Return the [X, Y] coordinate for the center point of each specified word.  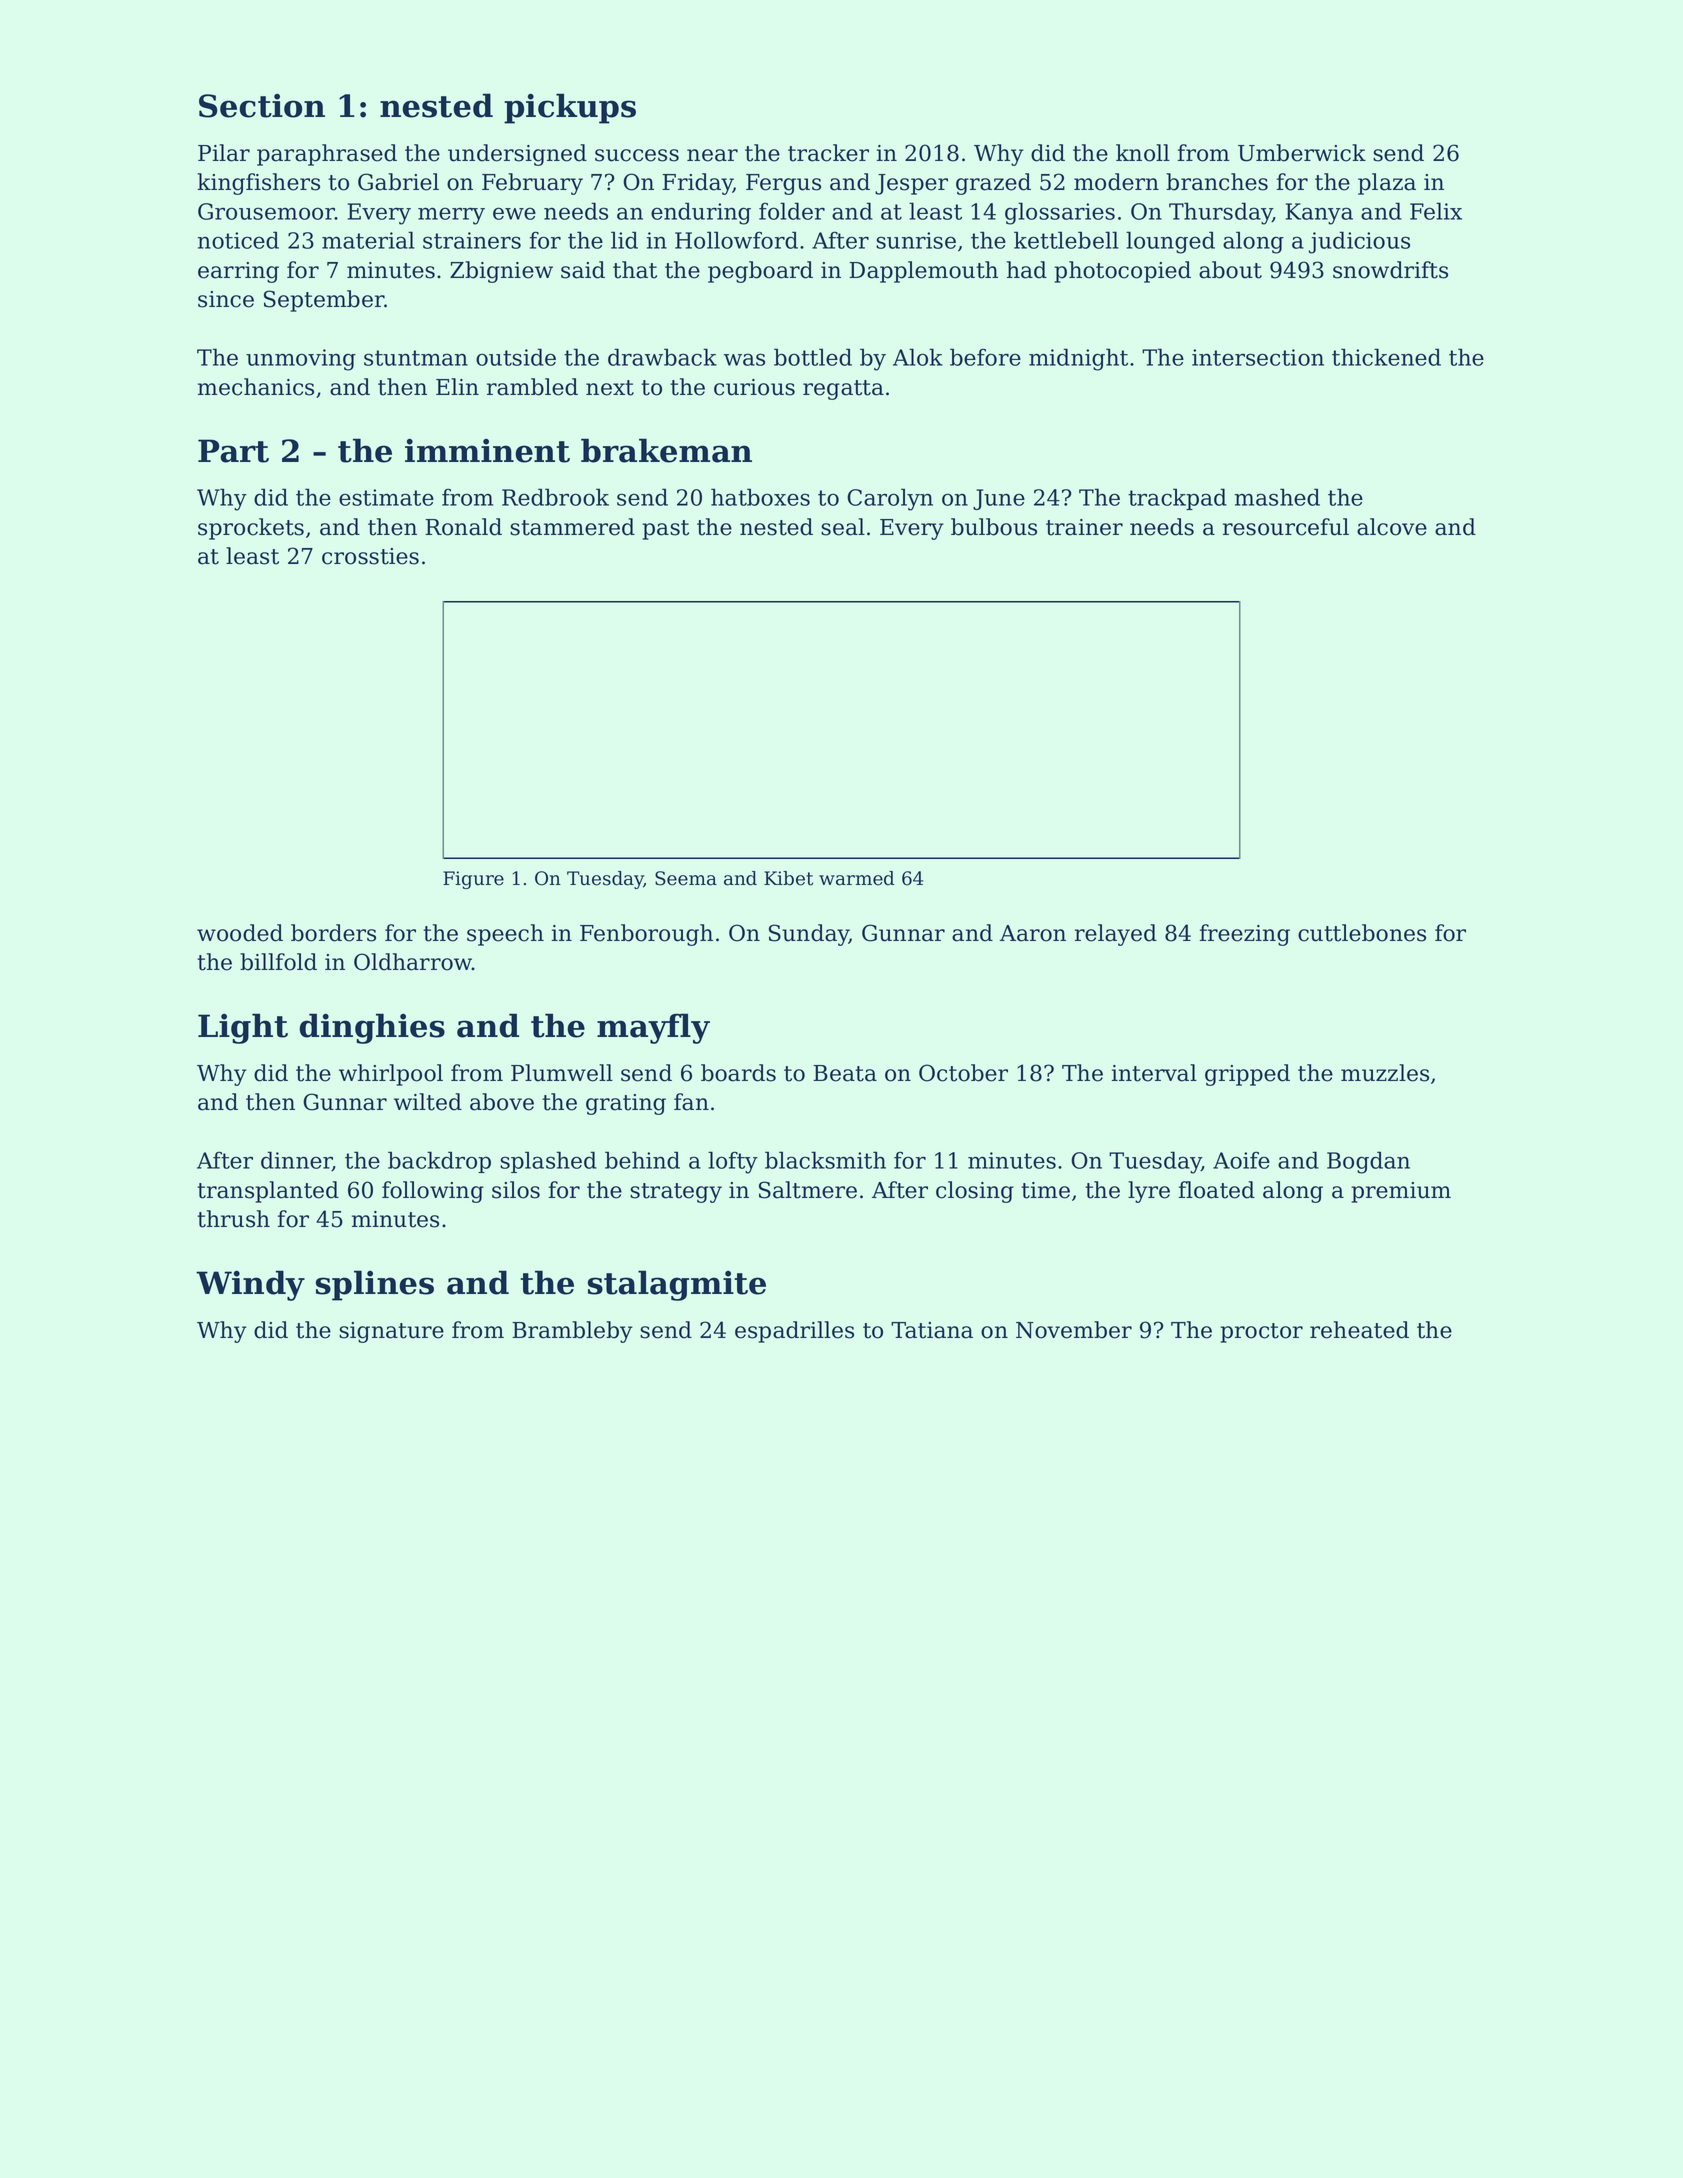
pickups [570, 108]
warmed [857, 878]
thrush [233, 1219]
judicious [1359, 242]
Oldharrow [413, 962]
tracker [828, 153]
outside [516, 357]
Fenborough [646, 935]
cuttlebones [1362, 933]
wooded [240, 933]
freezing [1245, 935]
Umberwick [1302, 153]
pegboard [760, 272]
